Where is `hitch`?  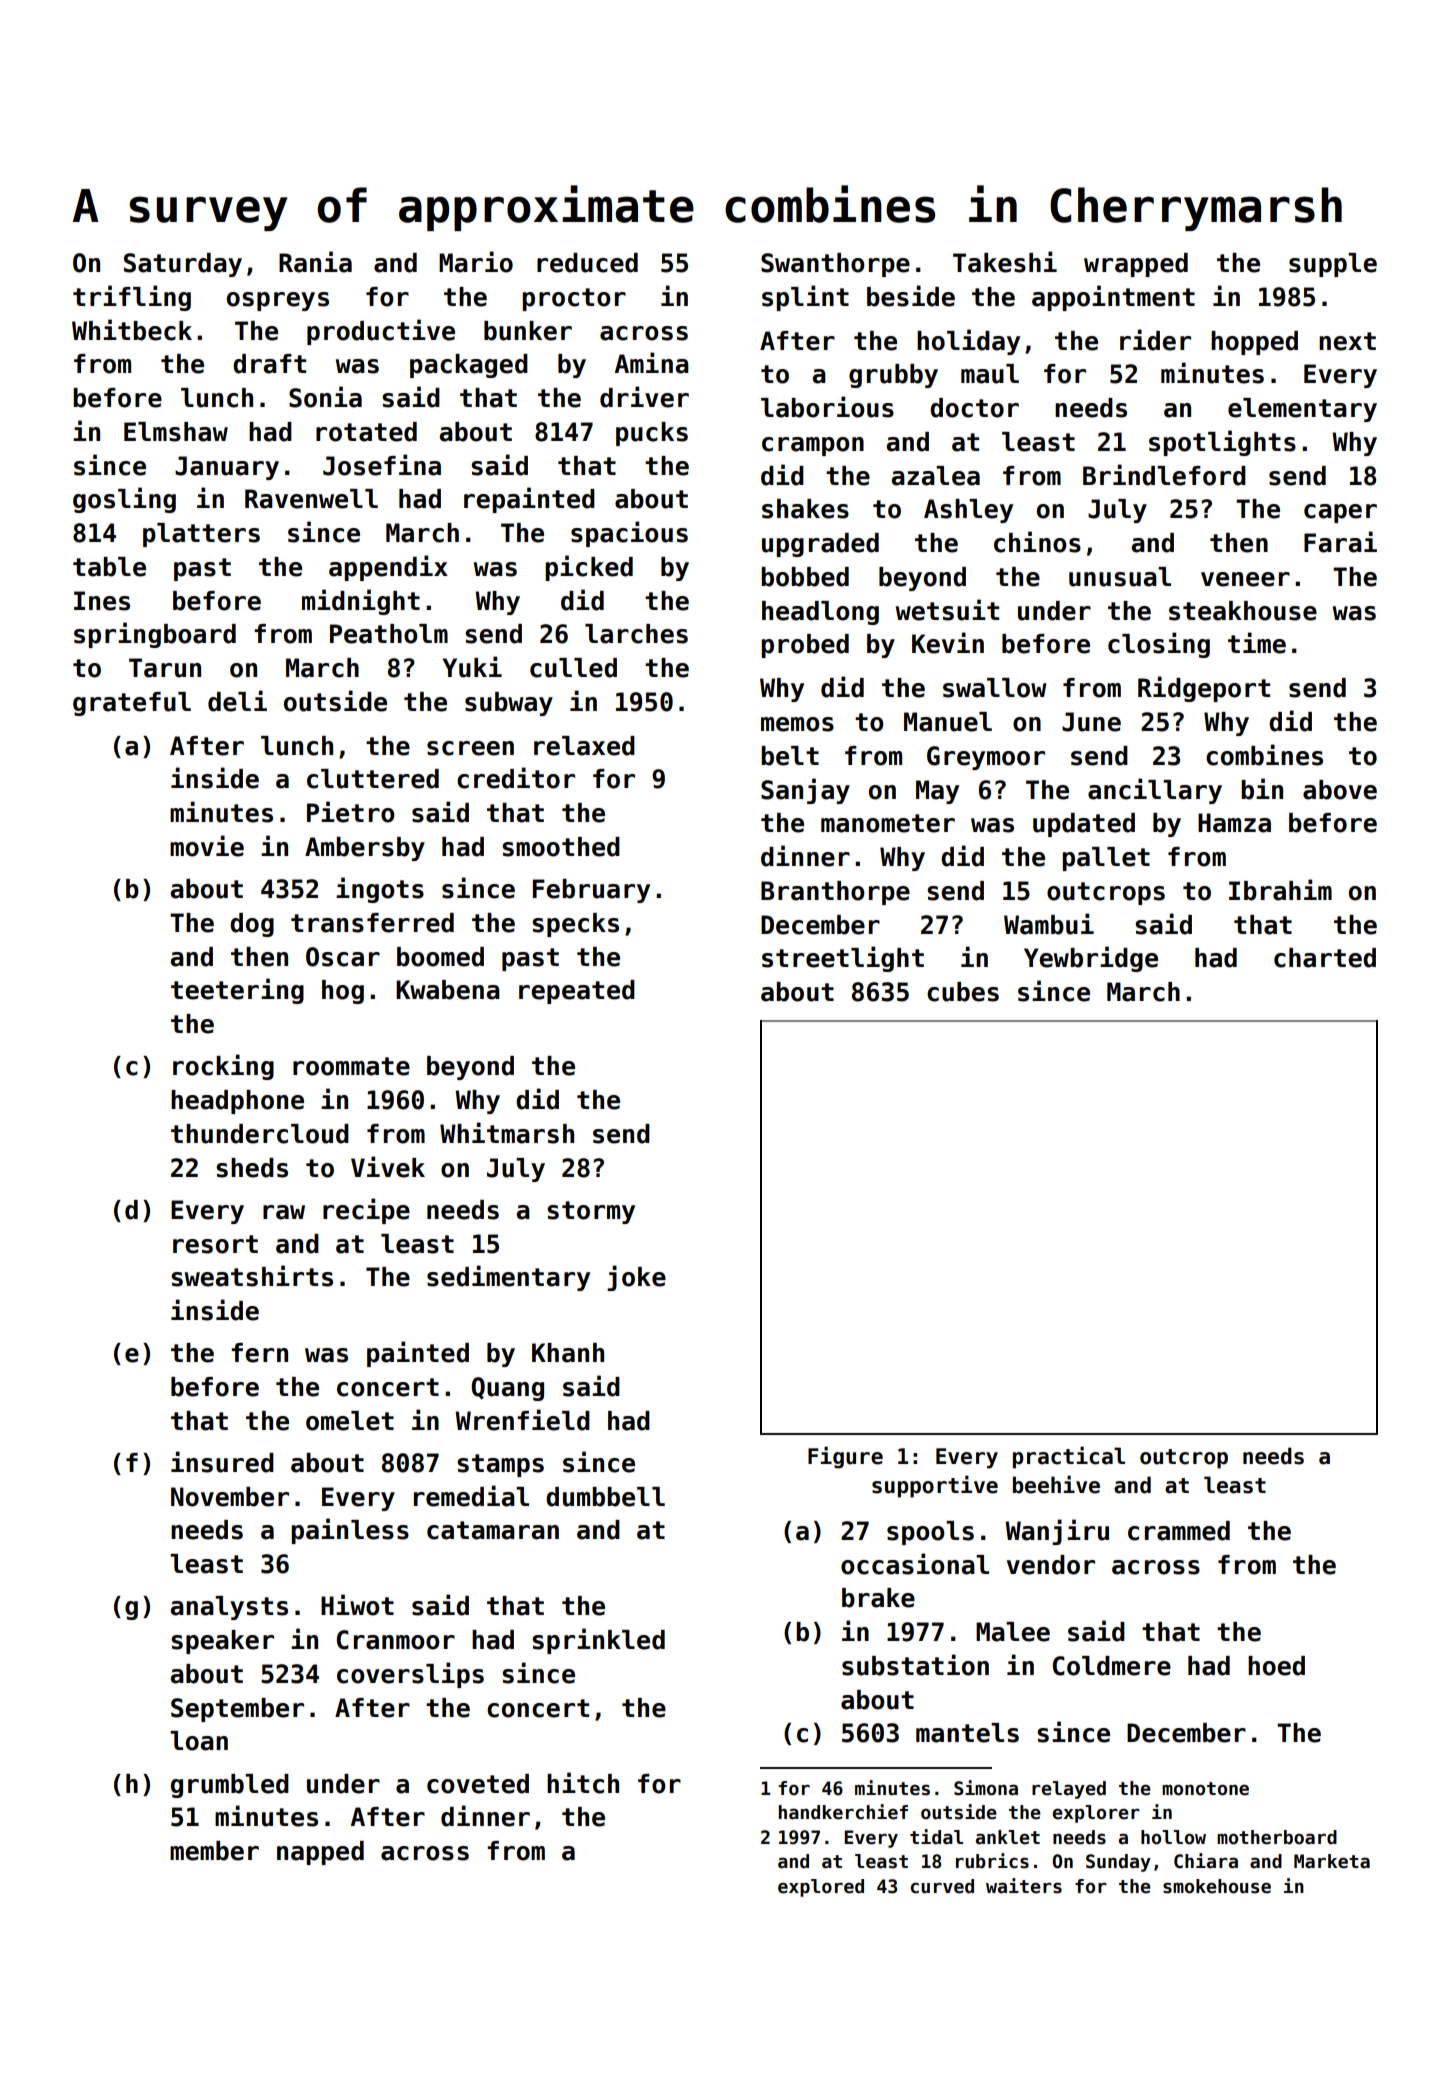 hitch is located at coordinates (583, 1783).
